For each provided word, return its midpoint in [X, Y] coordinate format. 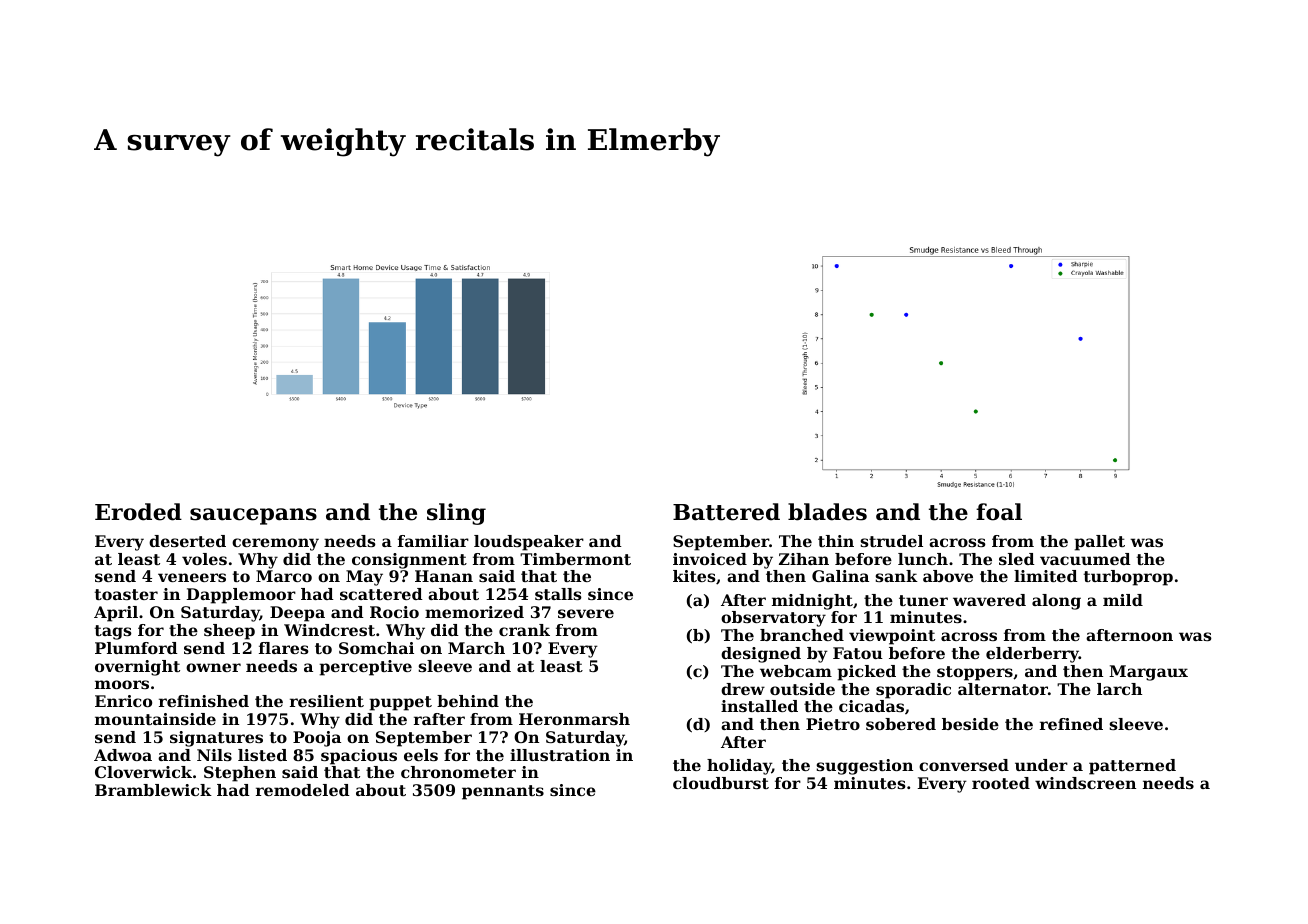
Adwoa [123, 755]
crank [524, 630]
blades [827, 512]
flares [284, 648]
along [1056, 602]
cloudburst [721, 783]
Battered [726, 512]
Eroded [138, 512]
